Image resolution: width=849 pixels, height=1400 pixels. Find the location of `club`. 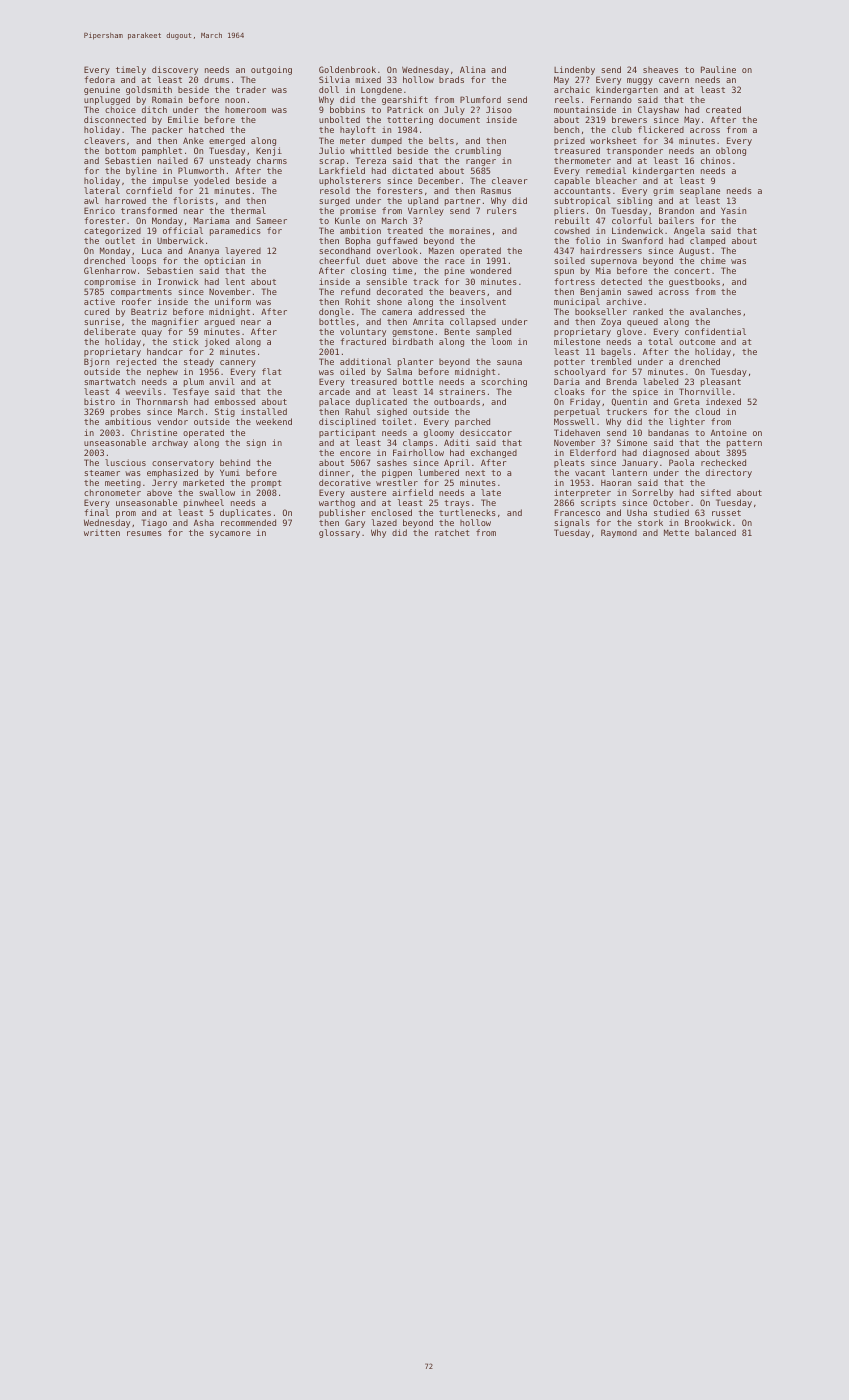

club is located at coordinates (622, 129).
